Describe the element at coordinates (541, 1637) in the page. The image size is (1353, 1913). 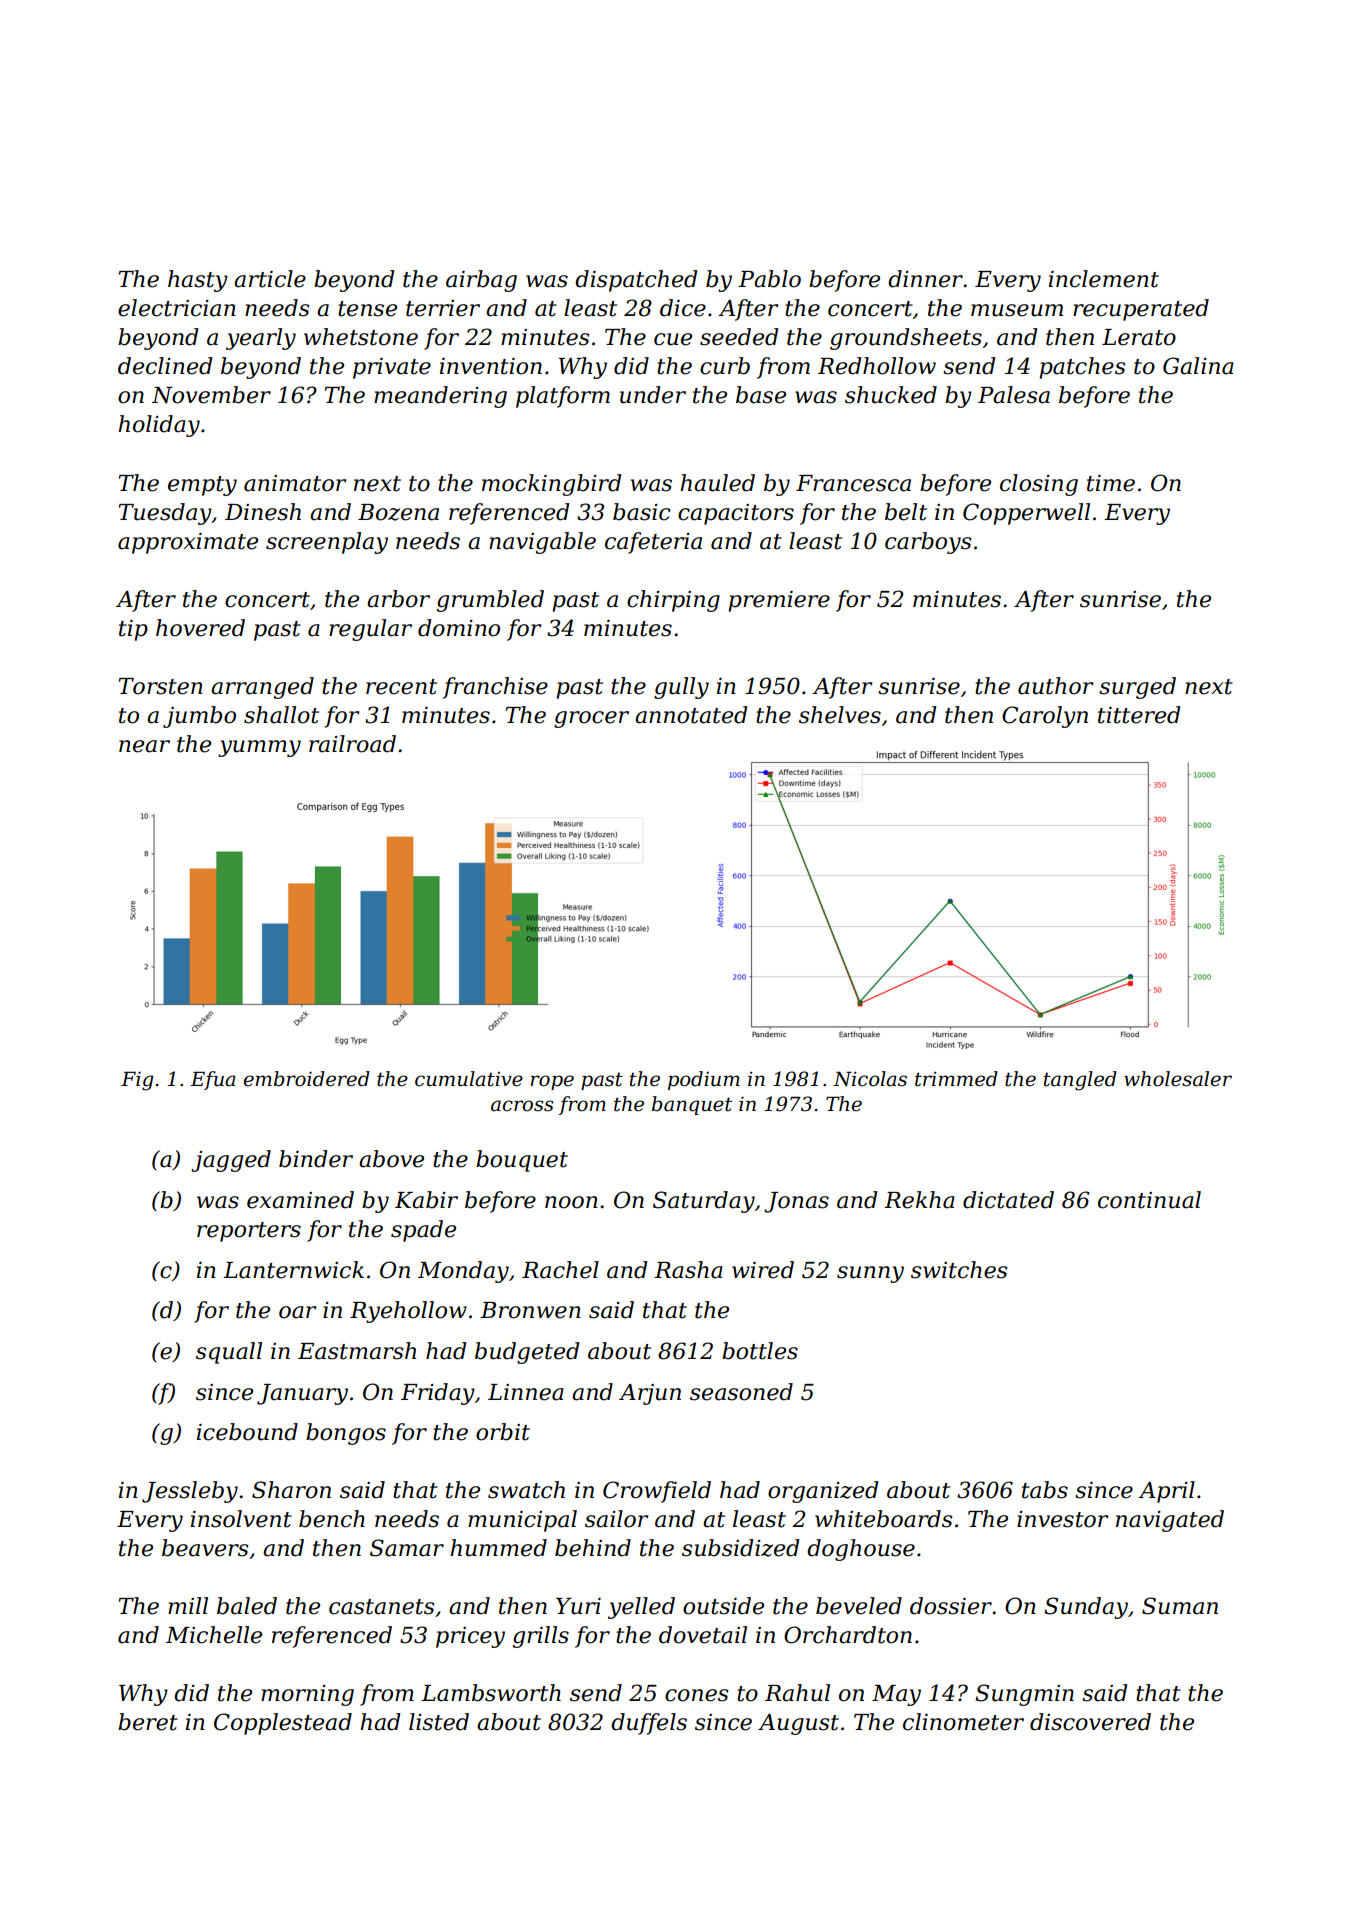
I see `grills` at that location.
